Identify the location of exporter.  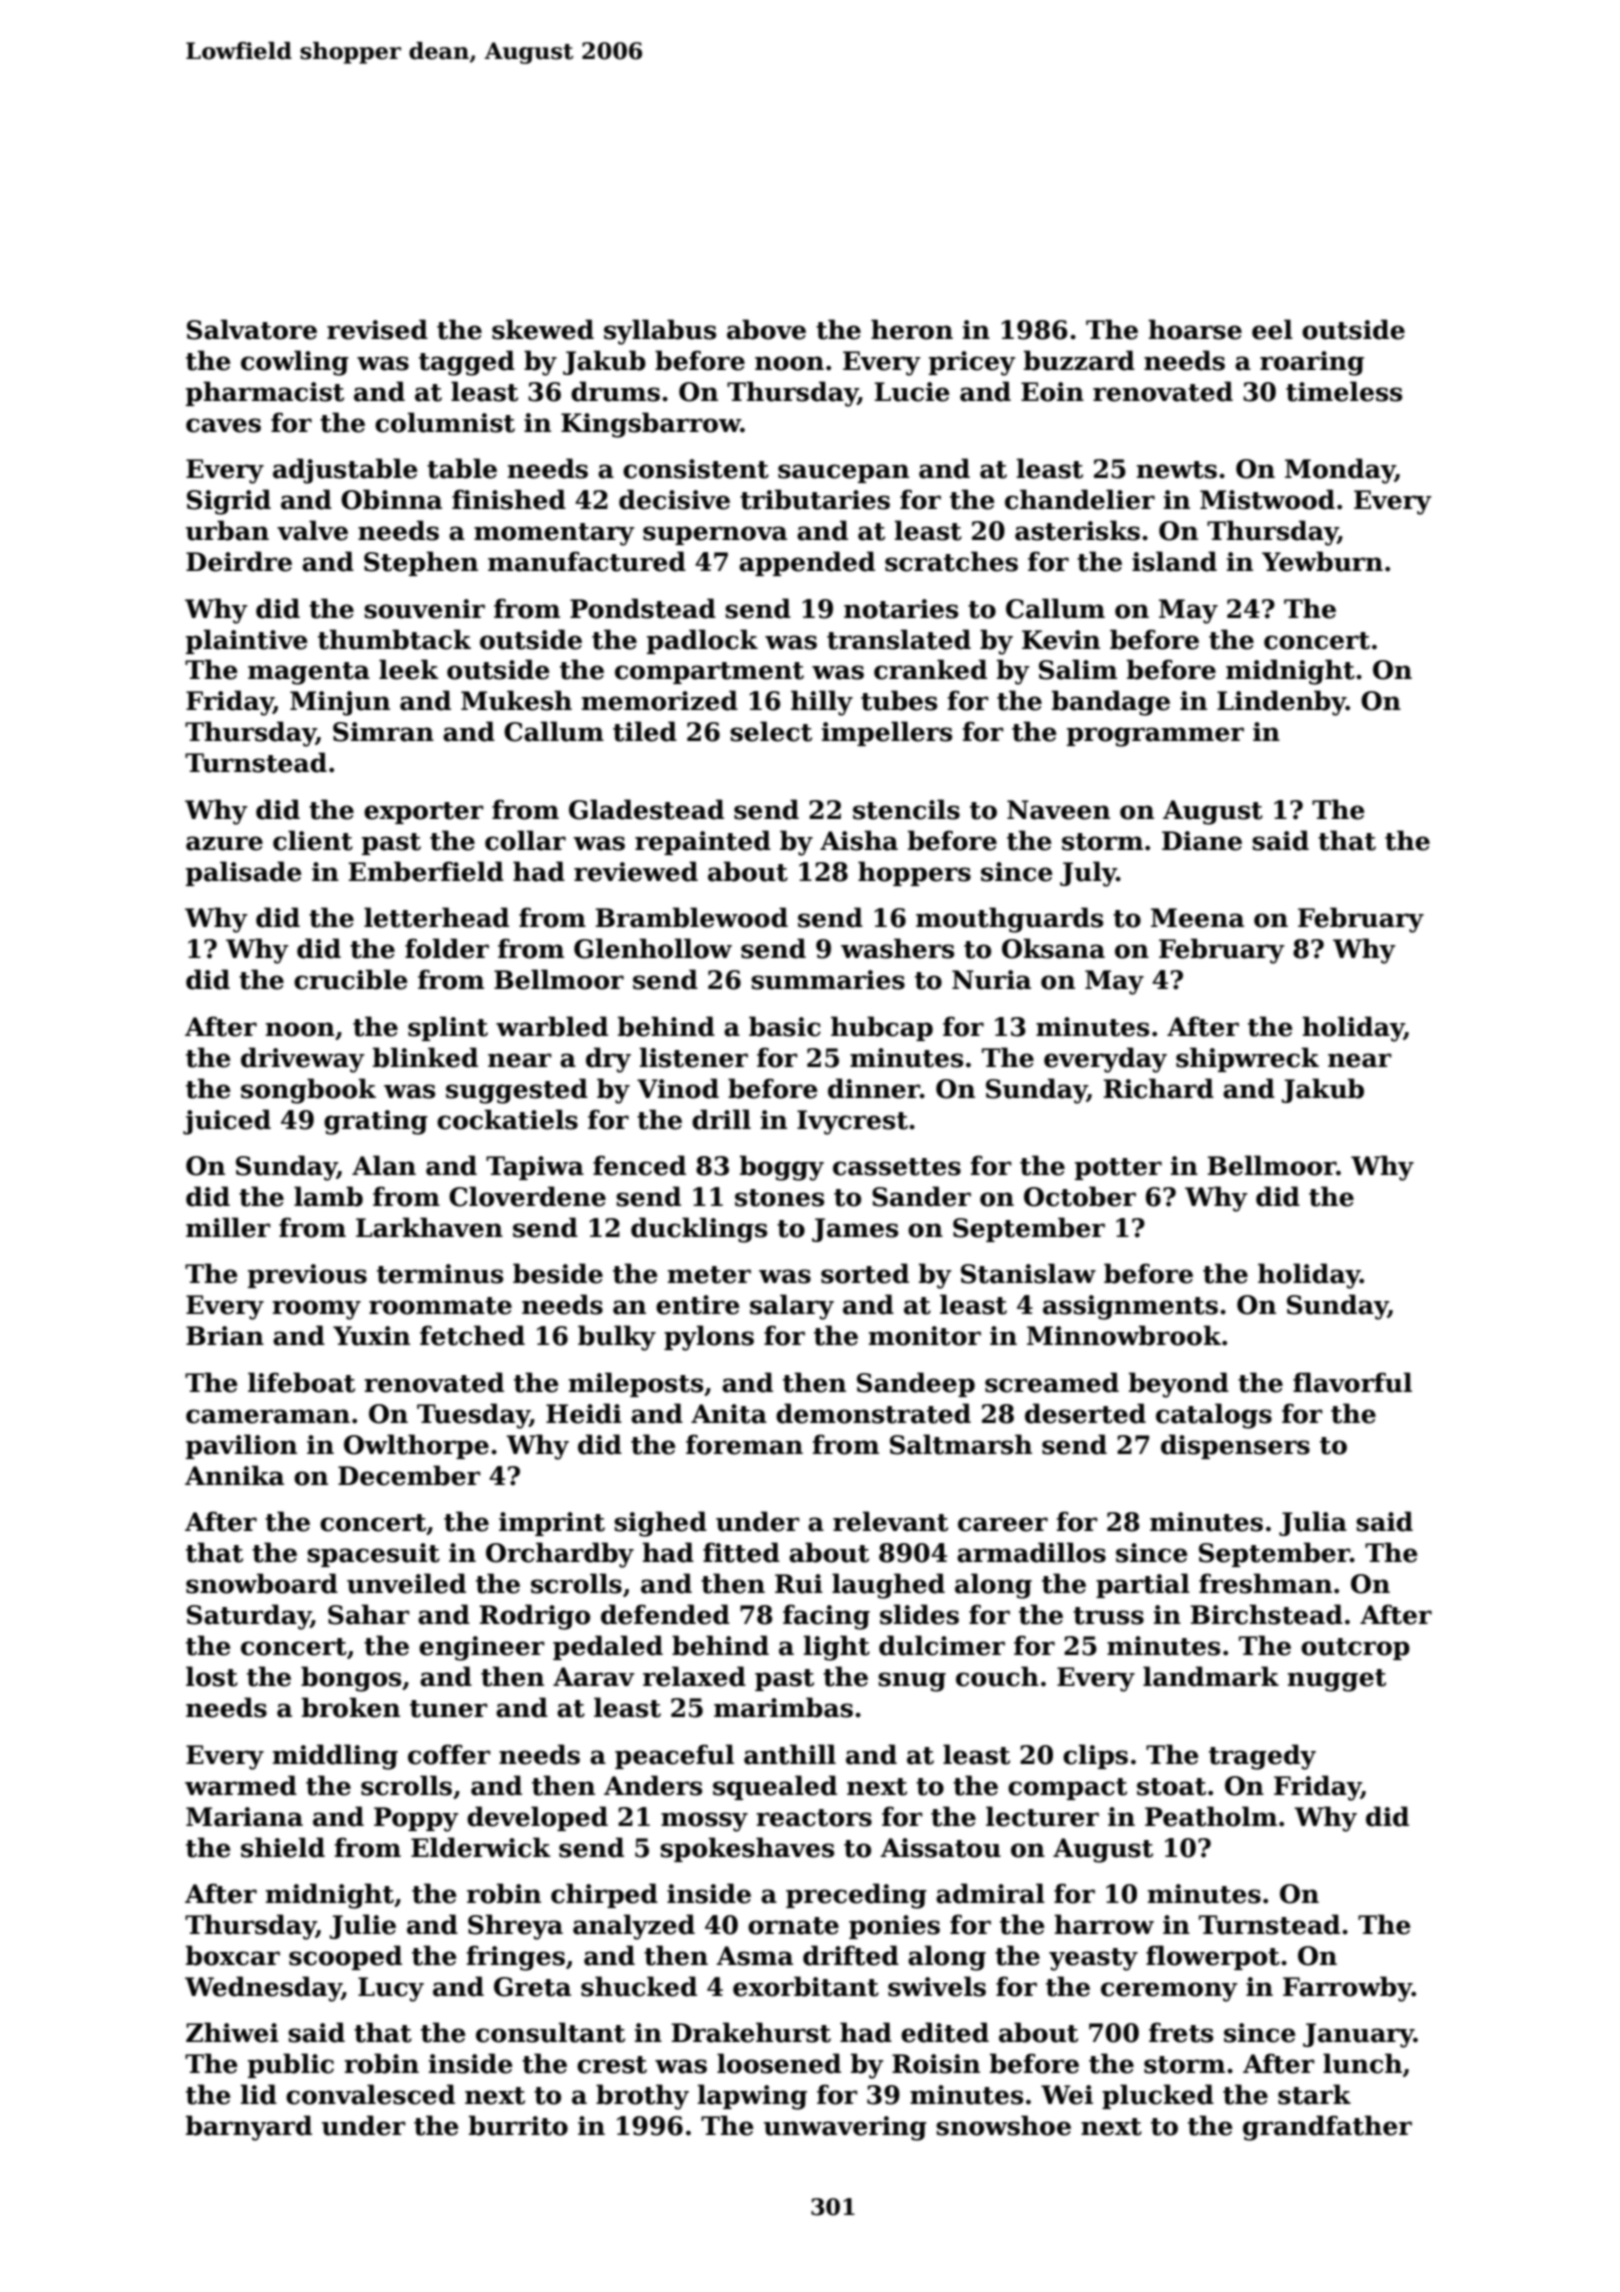
(424, 813).
